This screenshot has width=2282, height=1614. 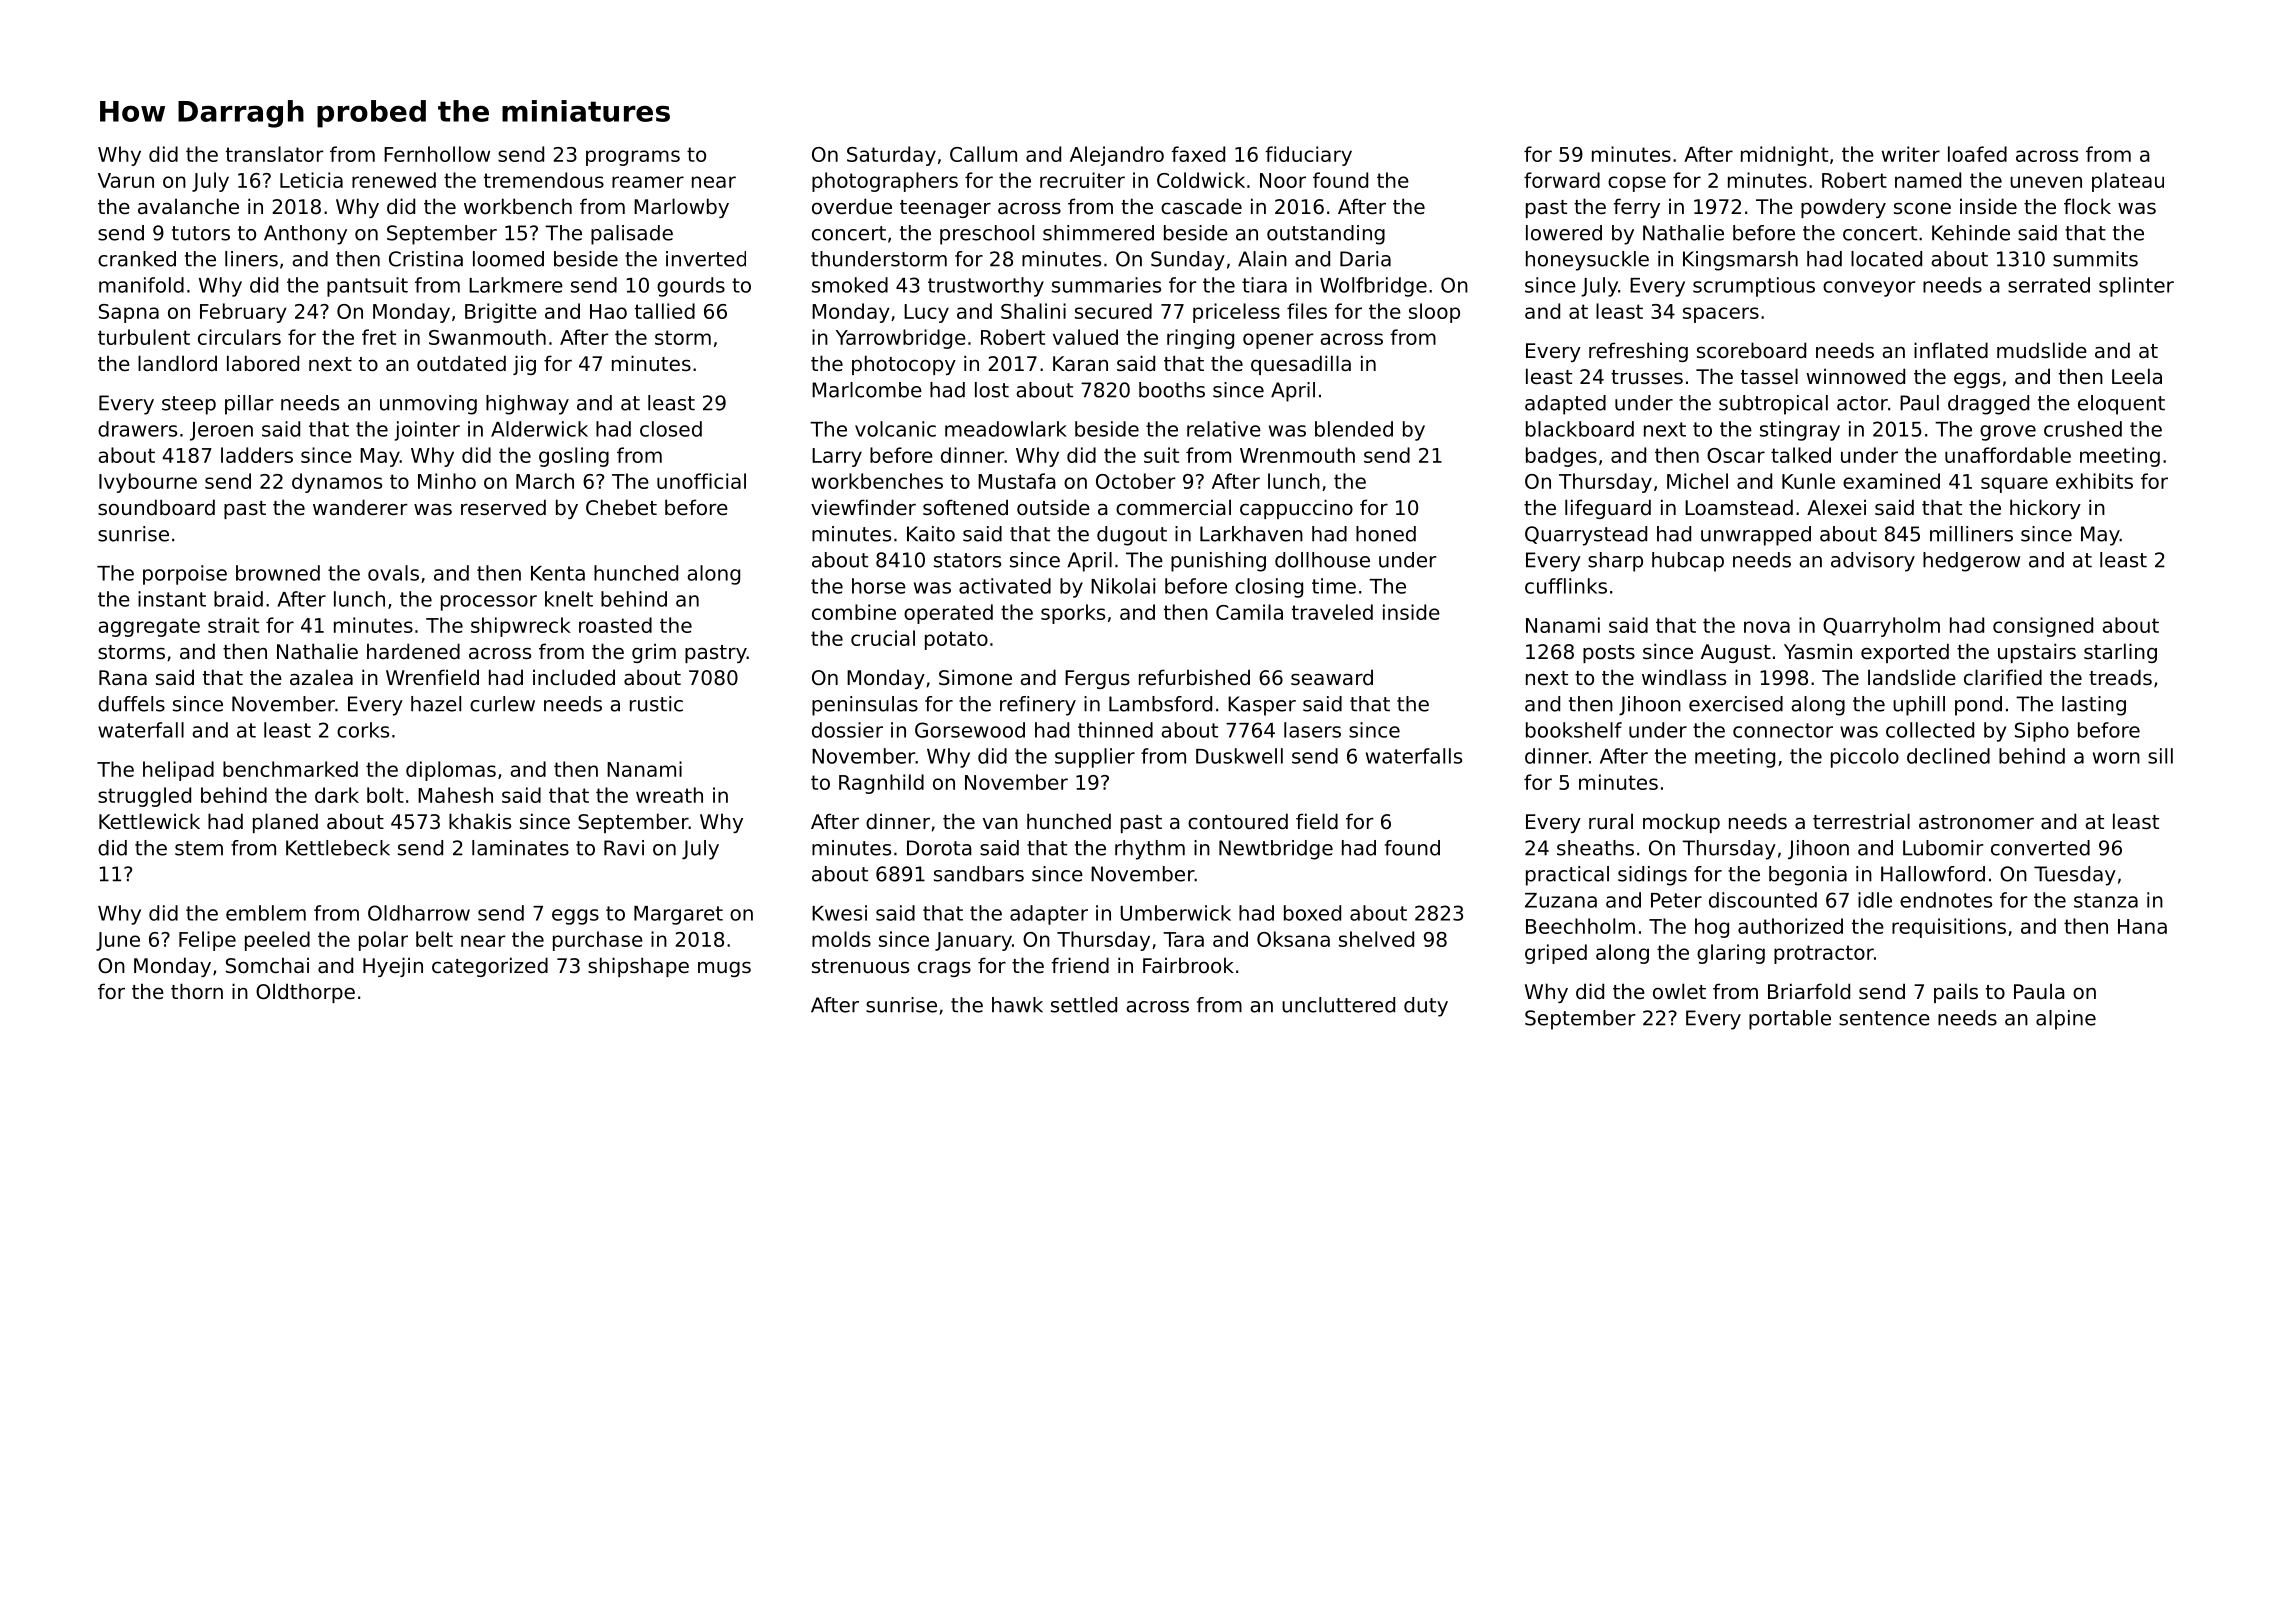 I want to click on labored, so click(x=263, y=363).
